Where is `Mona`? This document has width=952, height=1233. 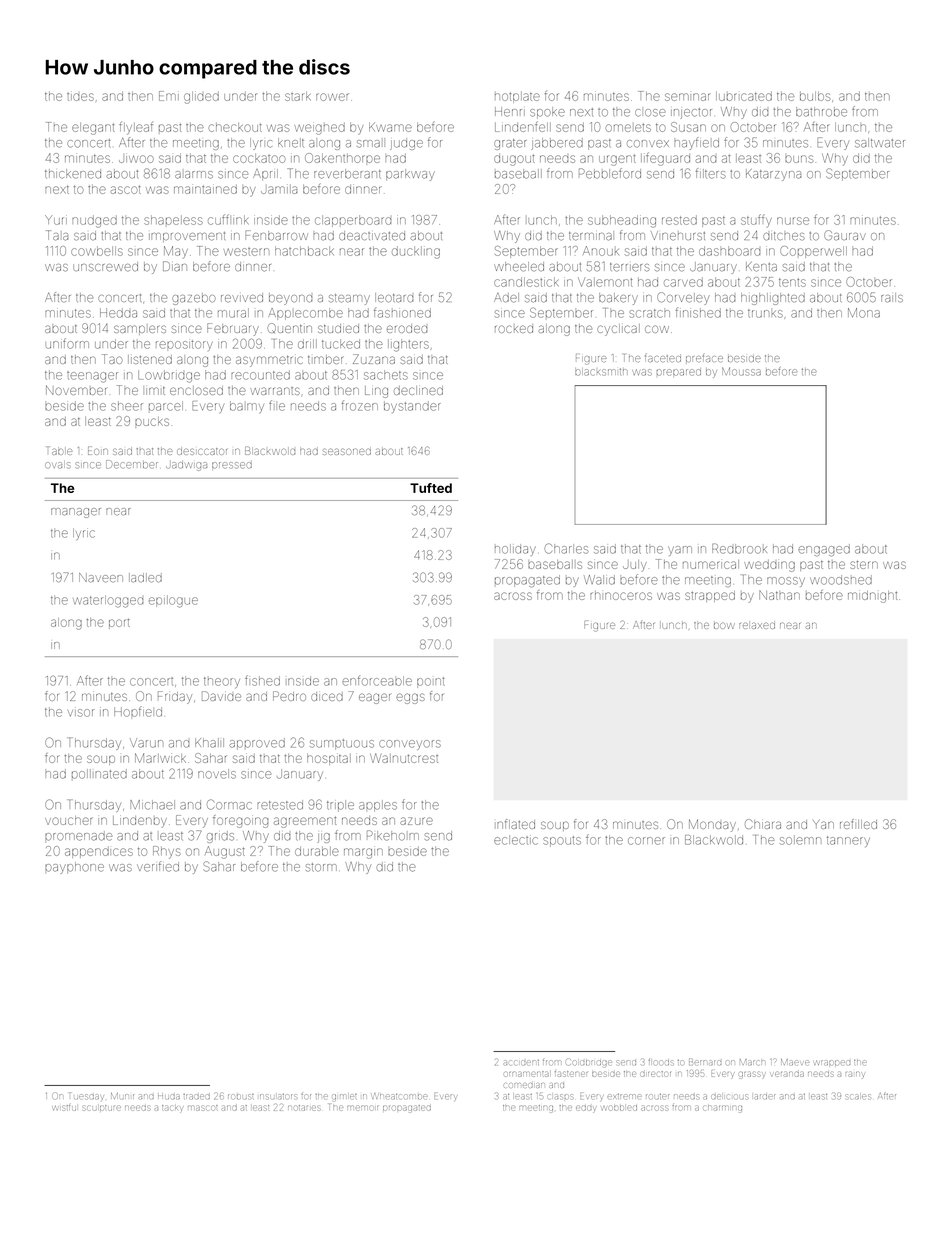 Mona is located at coordinates (864, 313).
